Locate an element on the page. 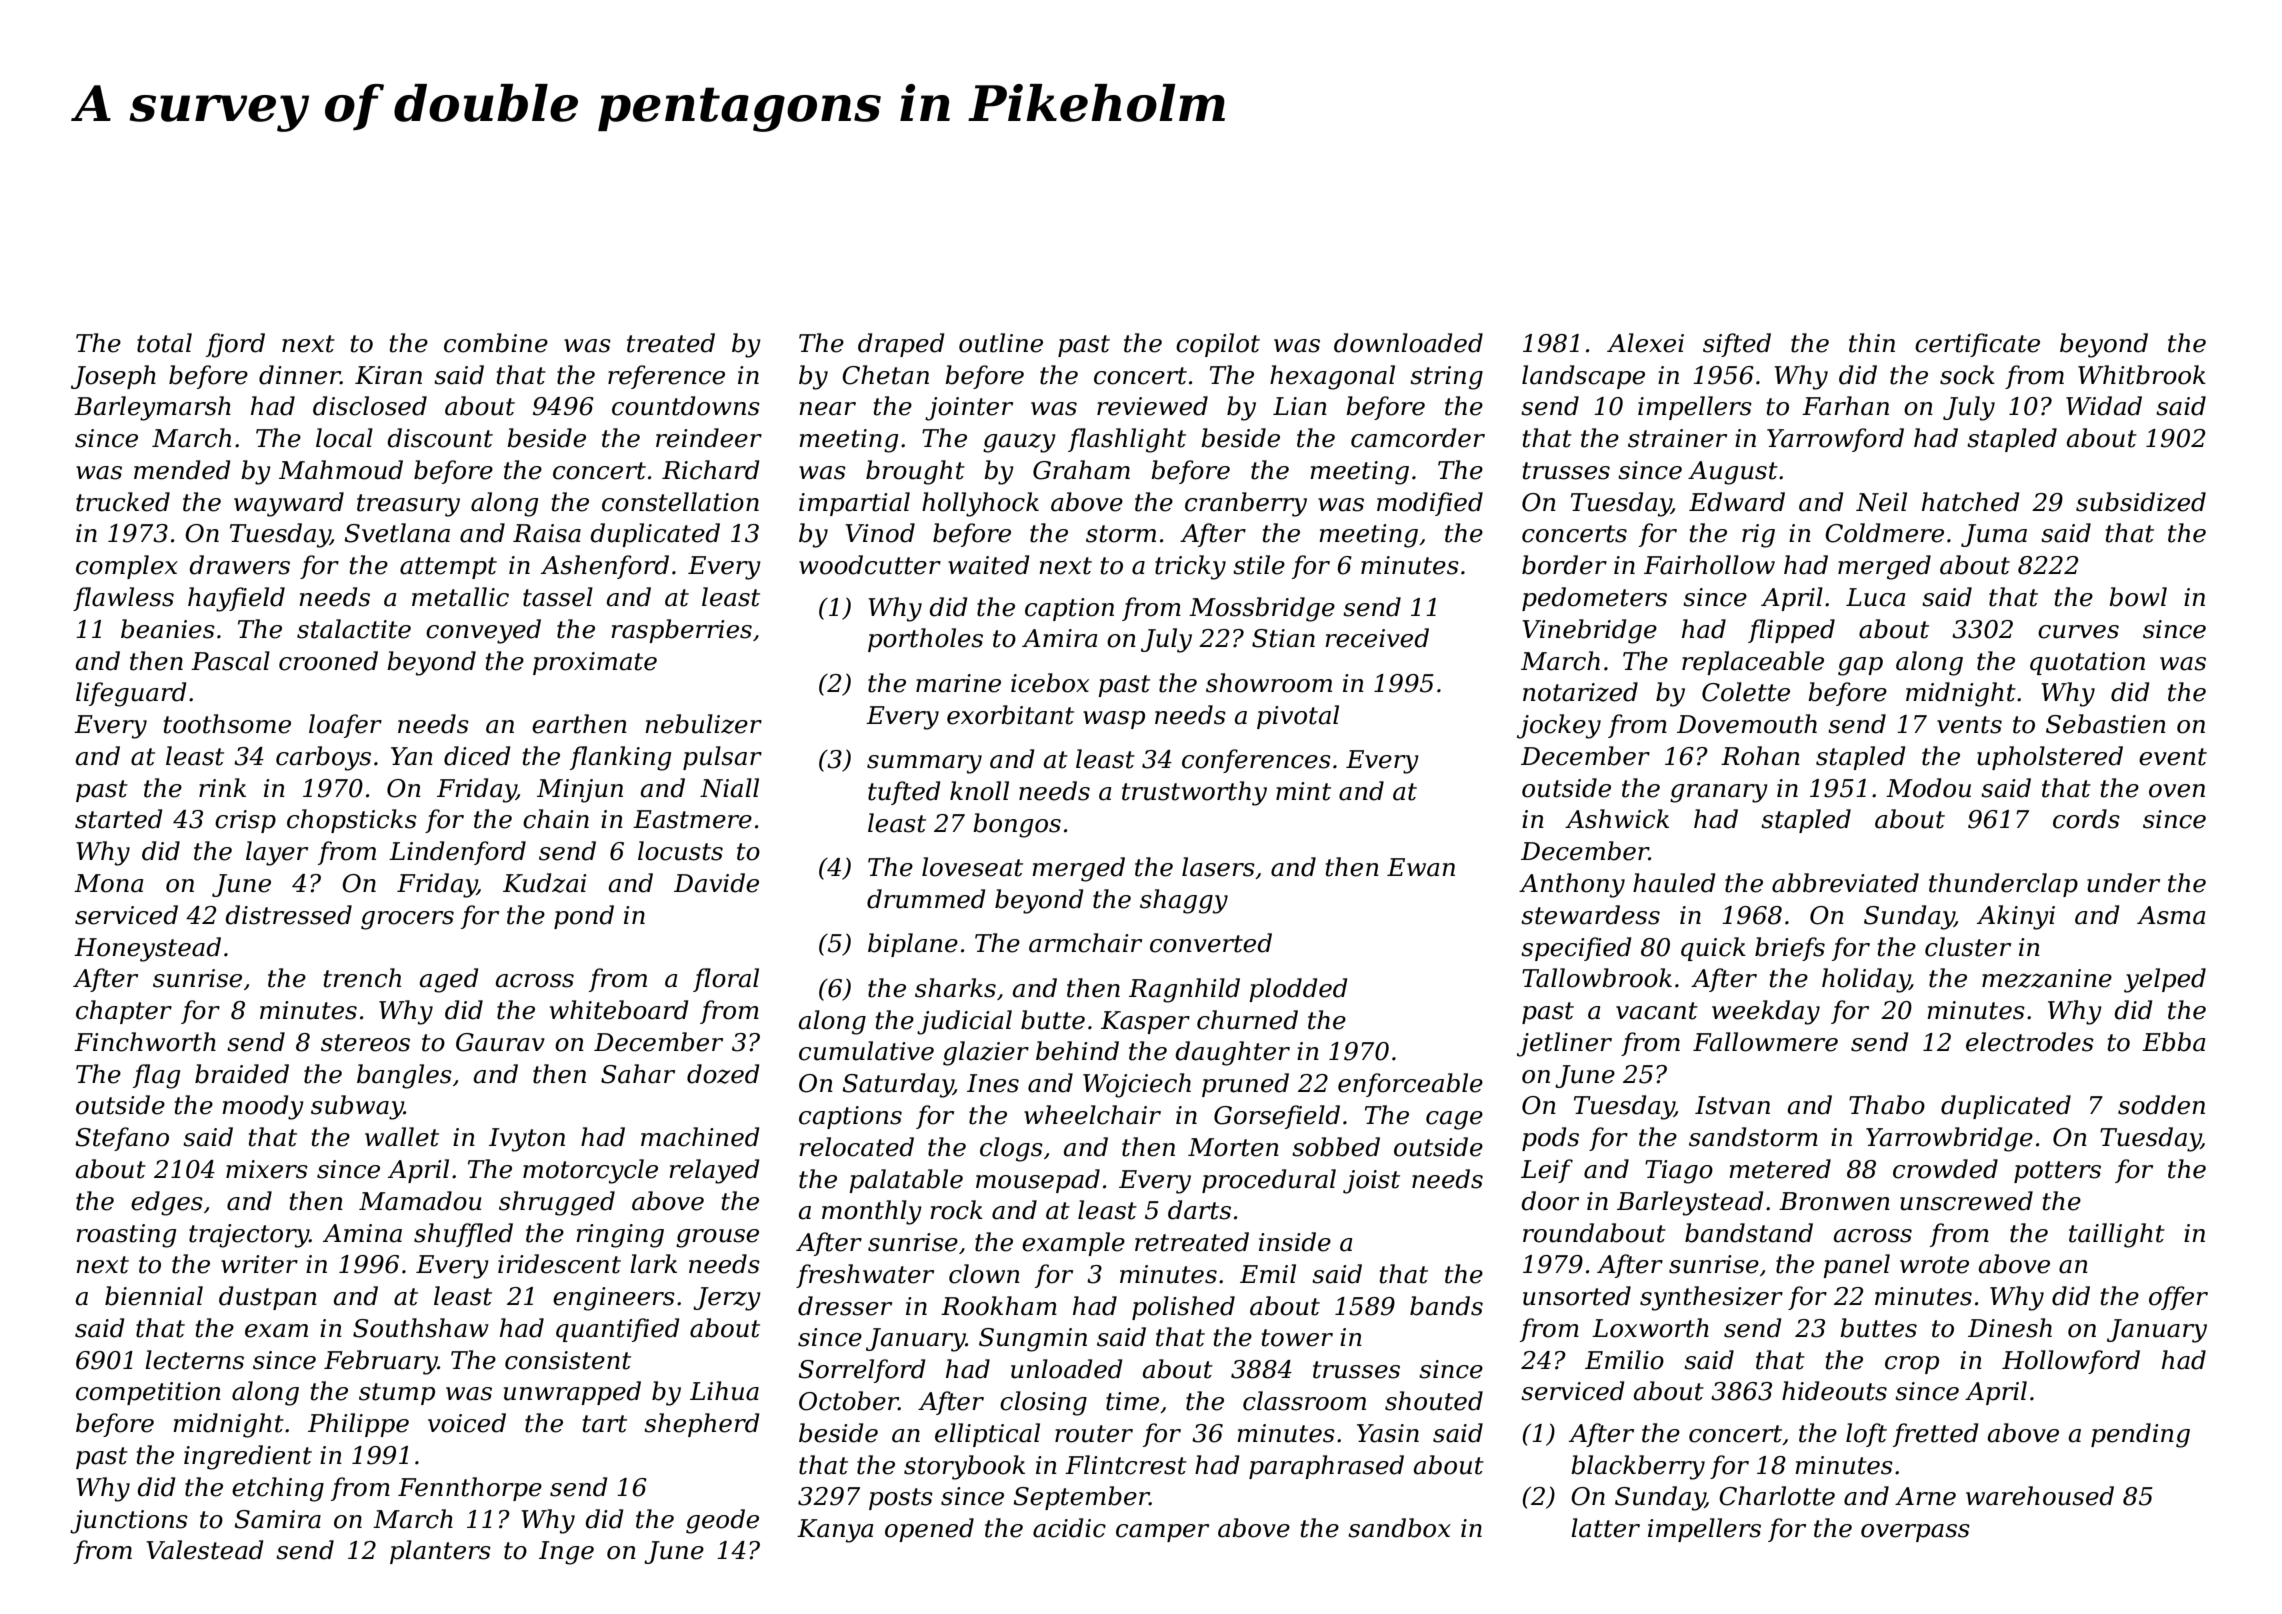 The height and width of the image is (1614, 2282). copilot is located at coordinates (1218, 345).
